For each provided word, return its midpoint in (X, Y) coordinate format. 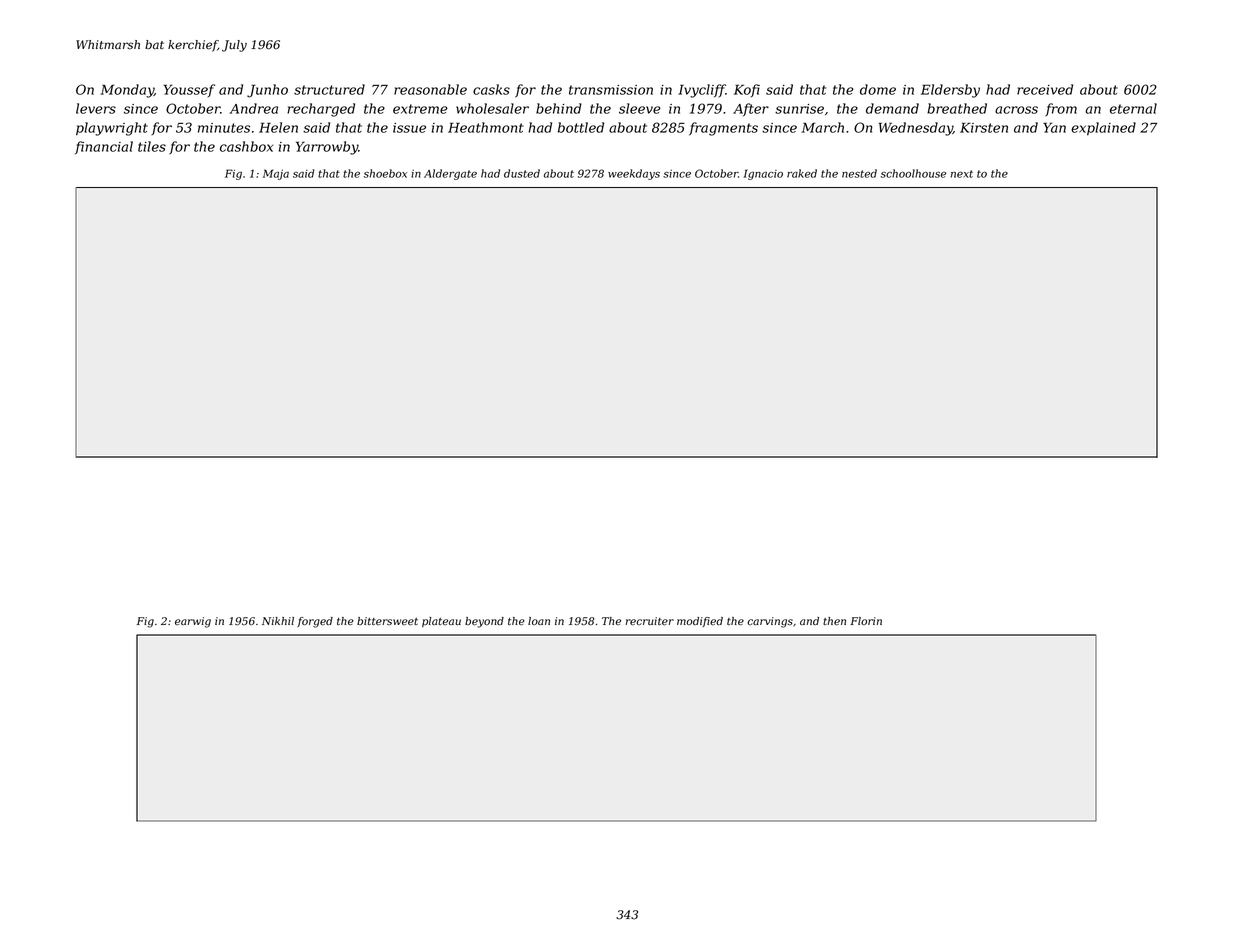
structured (329, 89)
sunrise (799, 109)
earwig (193, 622)
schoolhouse (913, 173)
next (962, 174)
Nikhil (278, 621)
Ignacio (763, 174)
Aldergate (450, 174)
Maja (276, 174)
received (1045, 89)
